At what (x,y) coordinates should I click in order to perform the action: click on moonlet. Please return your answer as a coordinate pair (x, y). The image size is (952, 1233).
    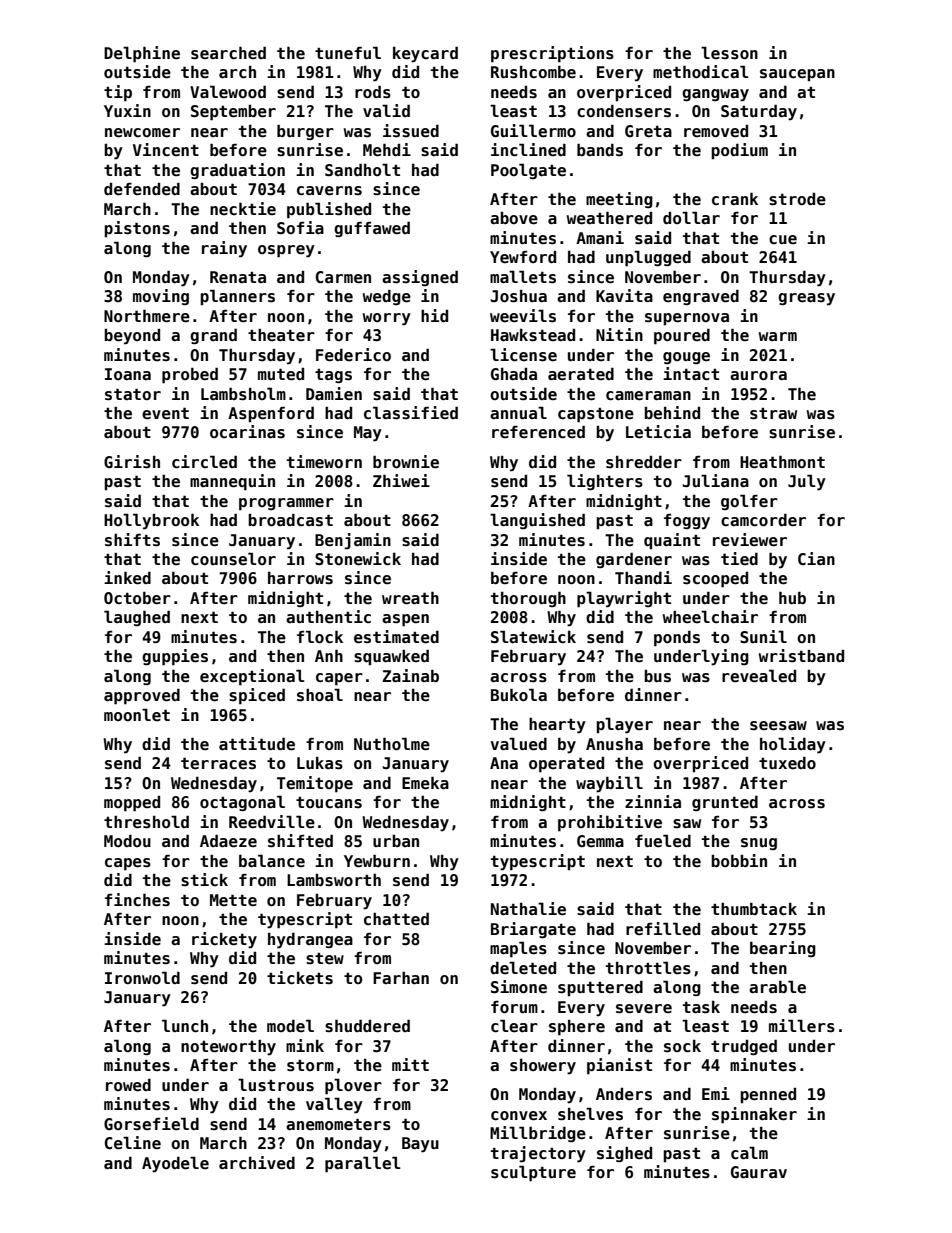
    Looking at the image, I should click on (137, 714).
